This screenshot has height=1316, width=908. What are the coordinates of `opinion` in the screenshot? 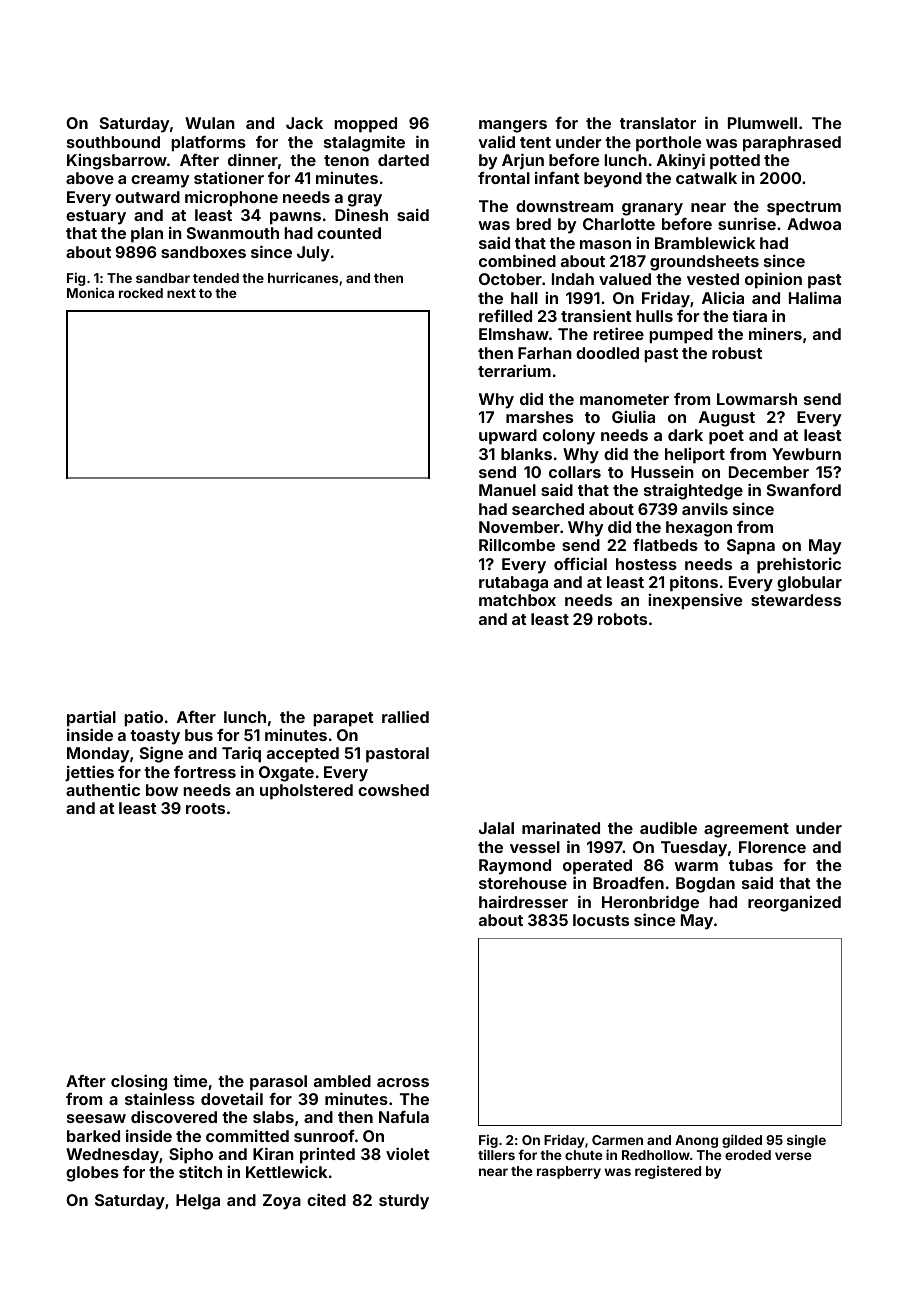 It's located at (773, 280).
